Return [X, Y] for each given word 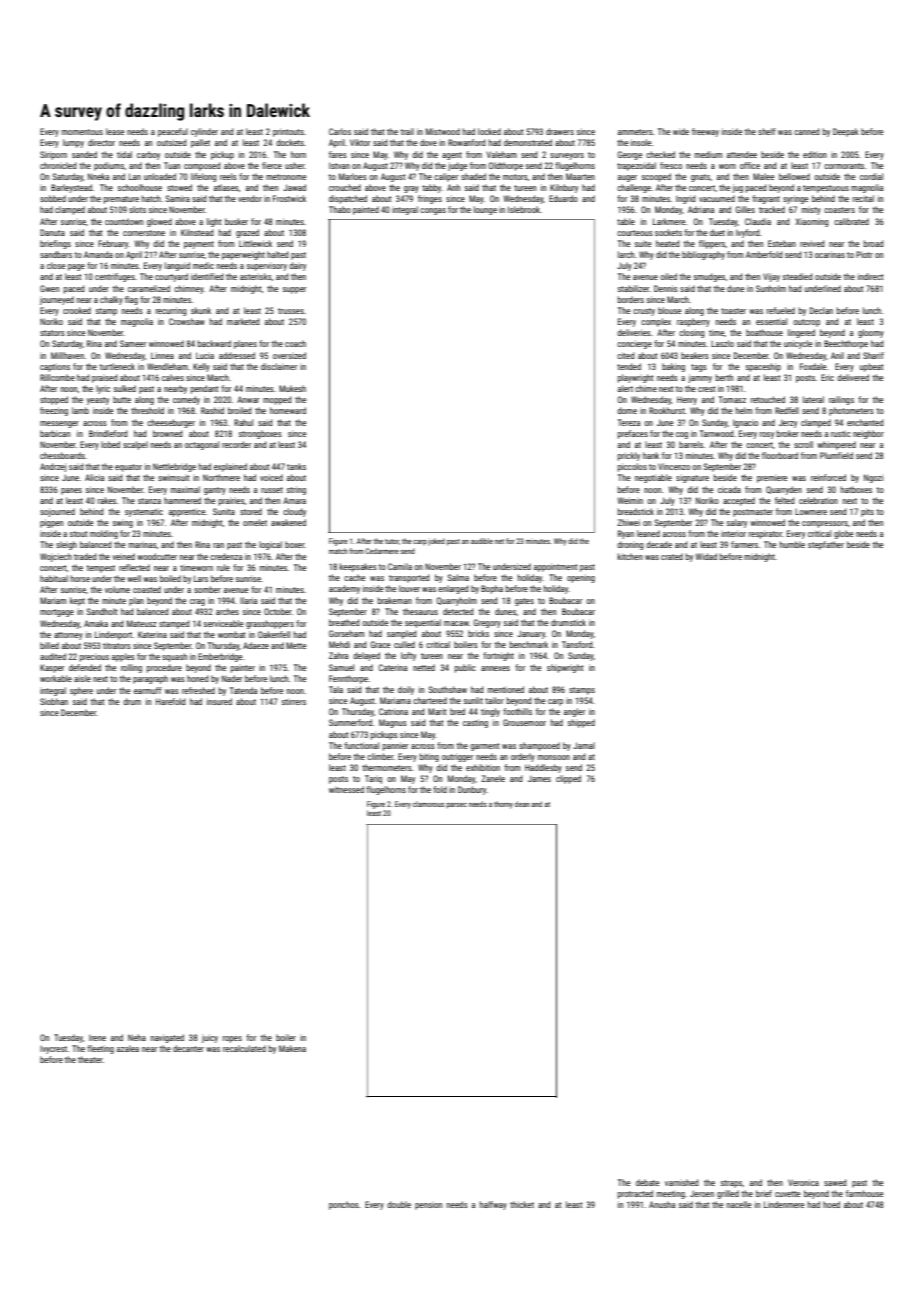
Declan [821, 310]
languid [177, 266]
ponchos [344, 1205]
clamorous [428, 804]
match [338, 551]
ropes [232, 1039]
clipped [568, 779]
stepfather [826, 545]
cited [625, 355]
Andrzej [53, 467]
